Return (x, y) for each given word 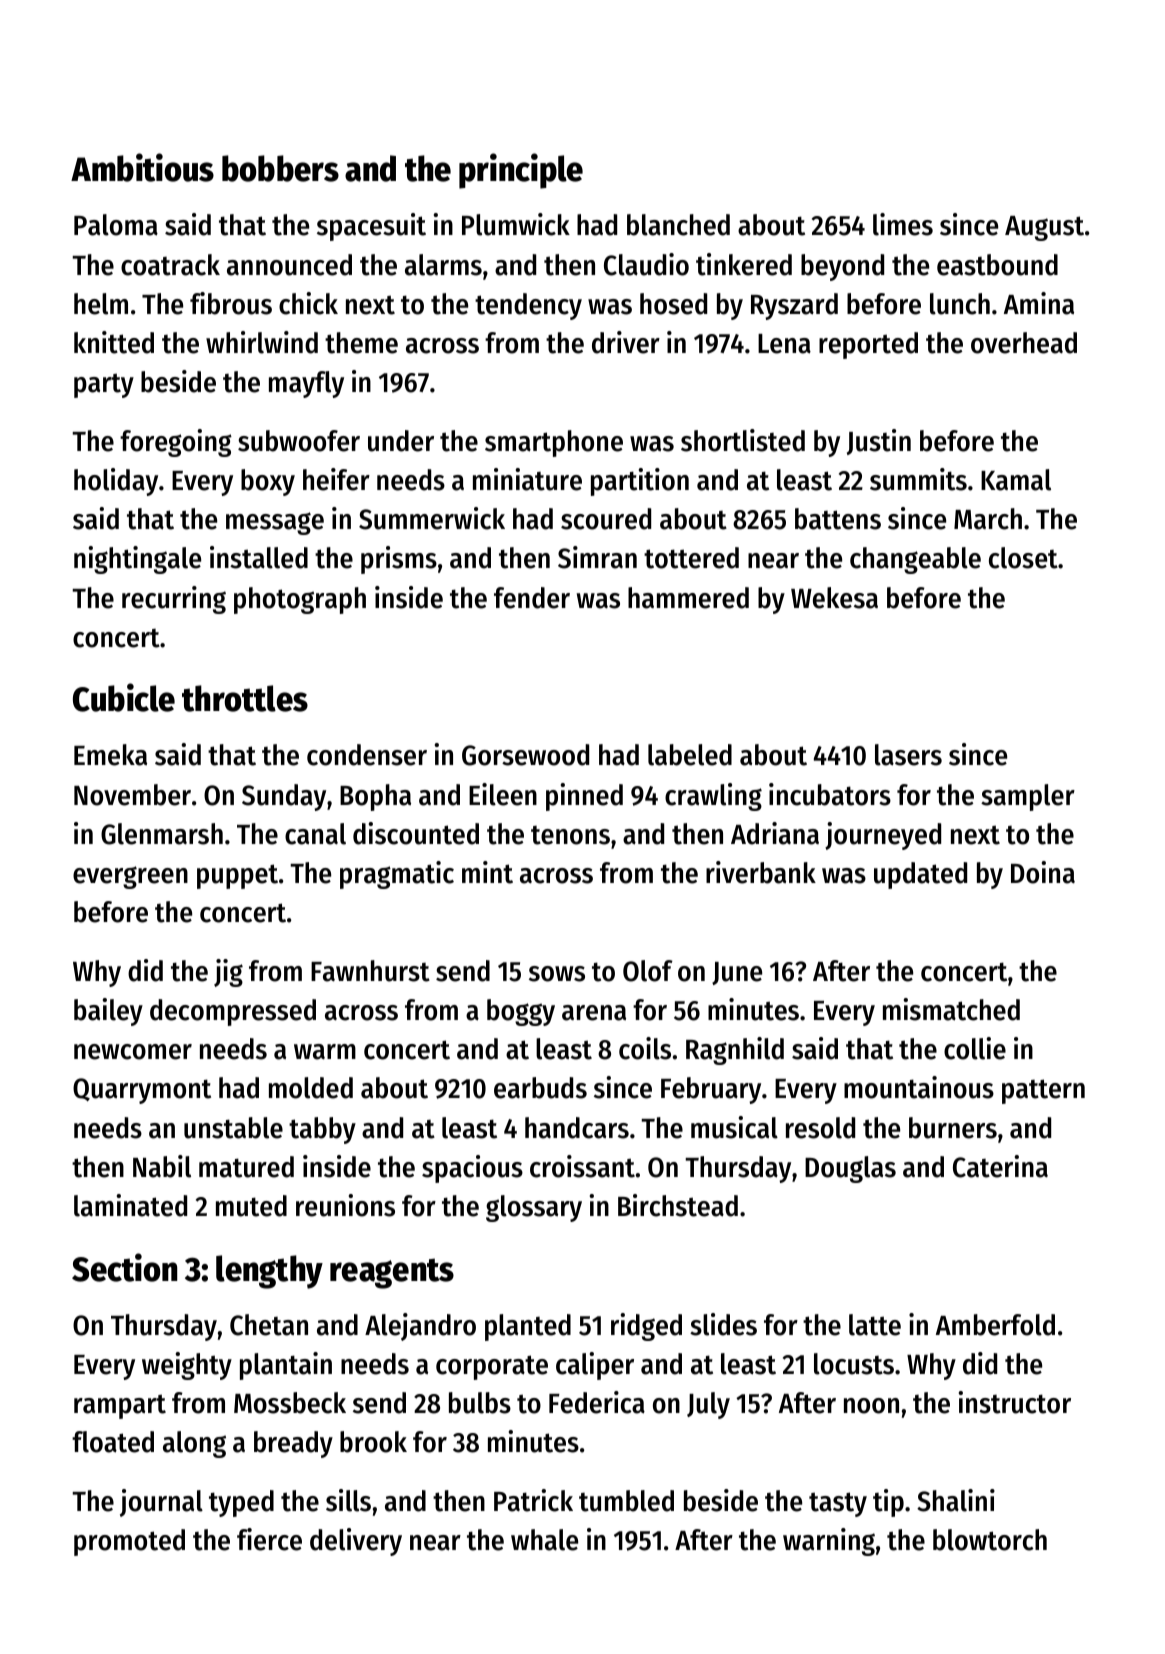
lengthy (269, 1272)
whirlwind (262, 342)
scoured (606, 519)
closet (1023, 558)
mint (487, 872)
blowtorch (990, 1540)
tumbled (626, 1501)
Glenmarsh (162, 834)
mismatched (951, 1009)
